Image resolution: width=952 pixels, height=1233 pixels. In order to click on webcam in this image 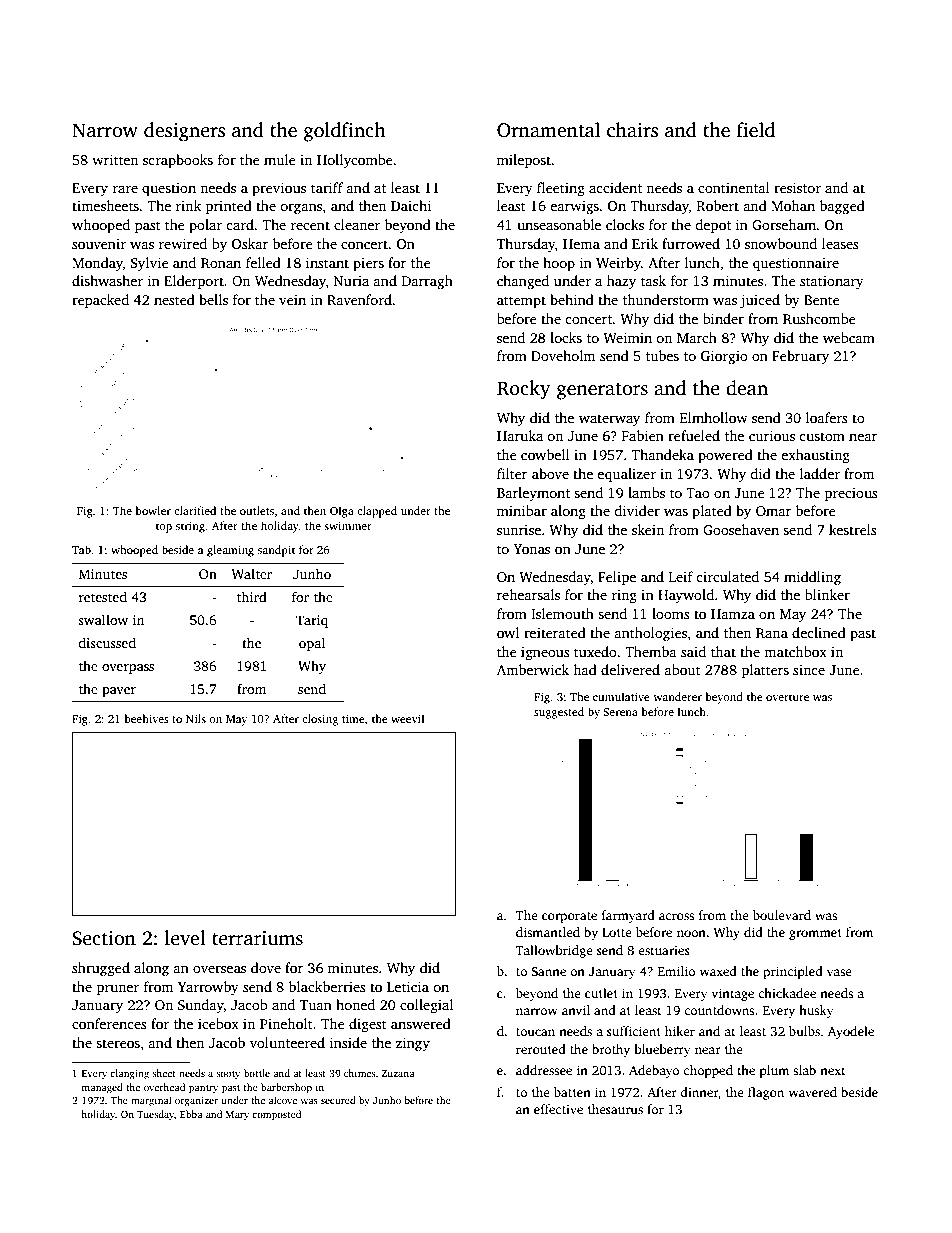, I will do `click(849, 337)`.
